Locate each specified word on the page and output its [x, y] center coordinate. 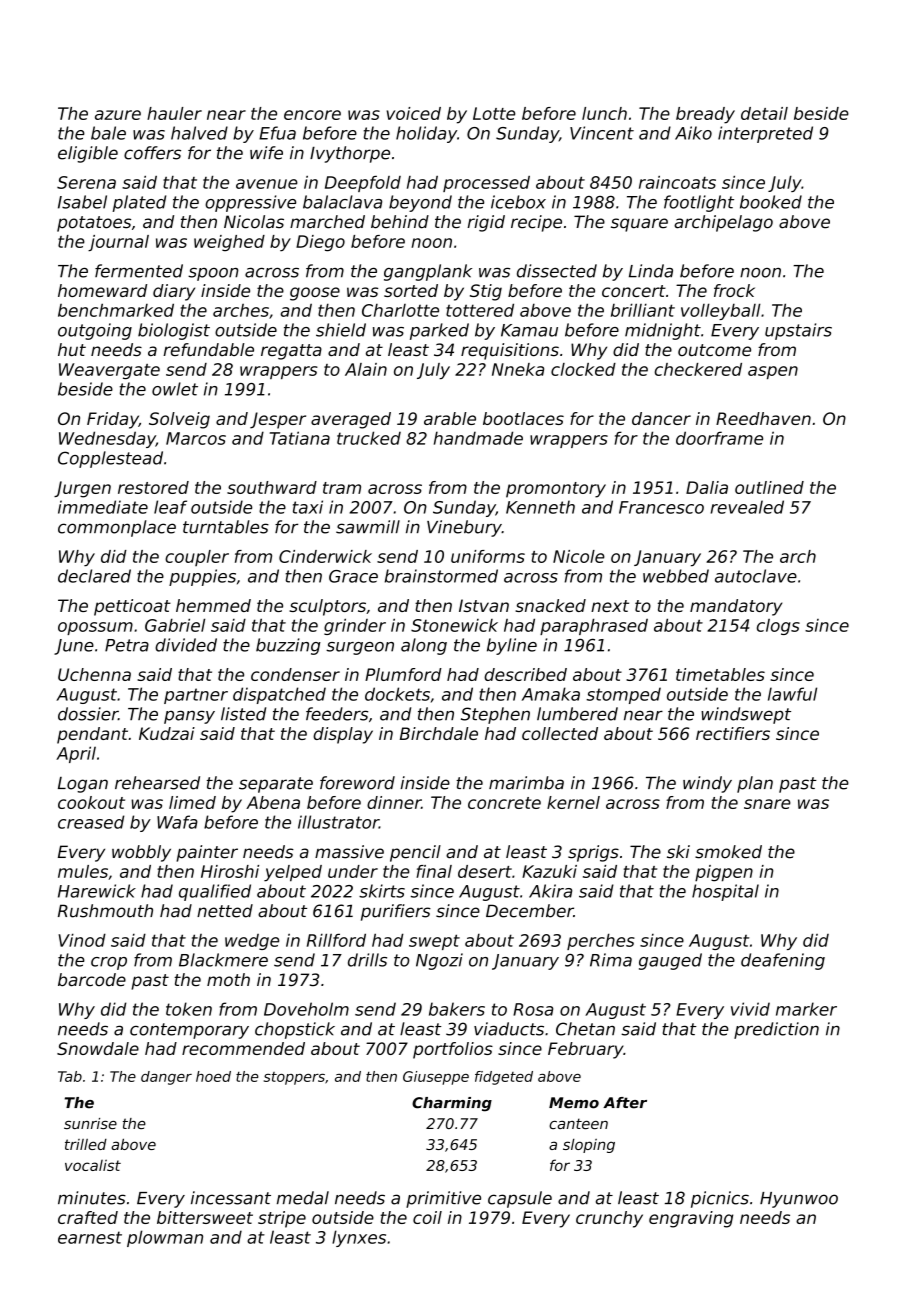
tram [342, 488]
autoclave [756, 576]
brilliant [643, 310]
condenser [295, 674]
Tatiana [300, 438]
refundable [208, 349]
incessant [231, 1198]
